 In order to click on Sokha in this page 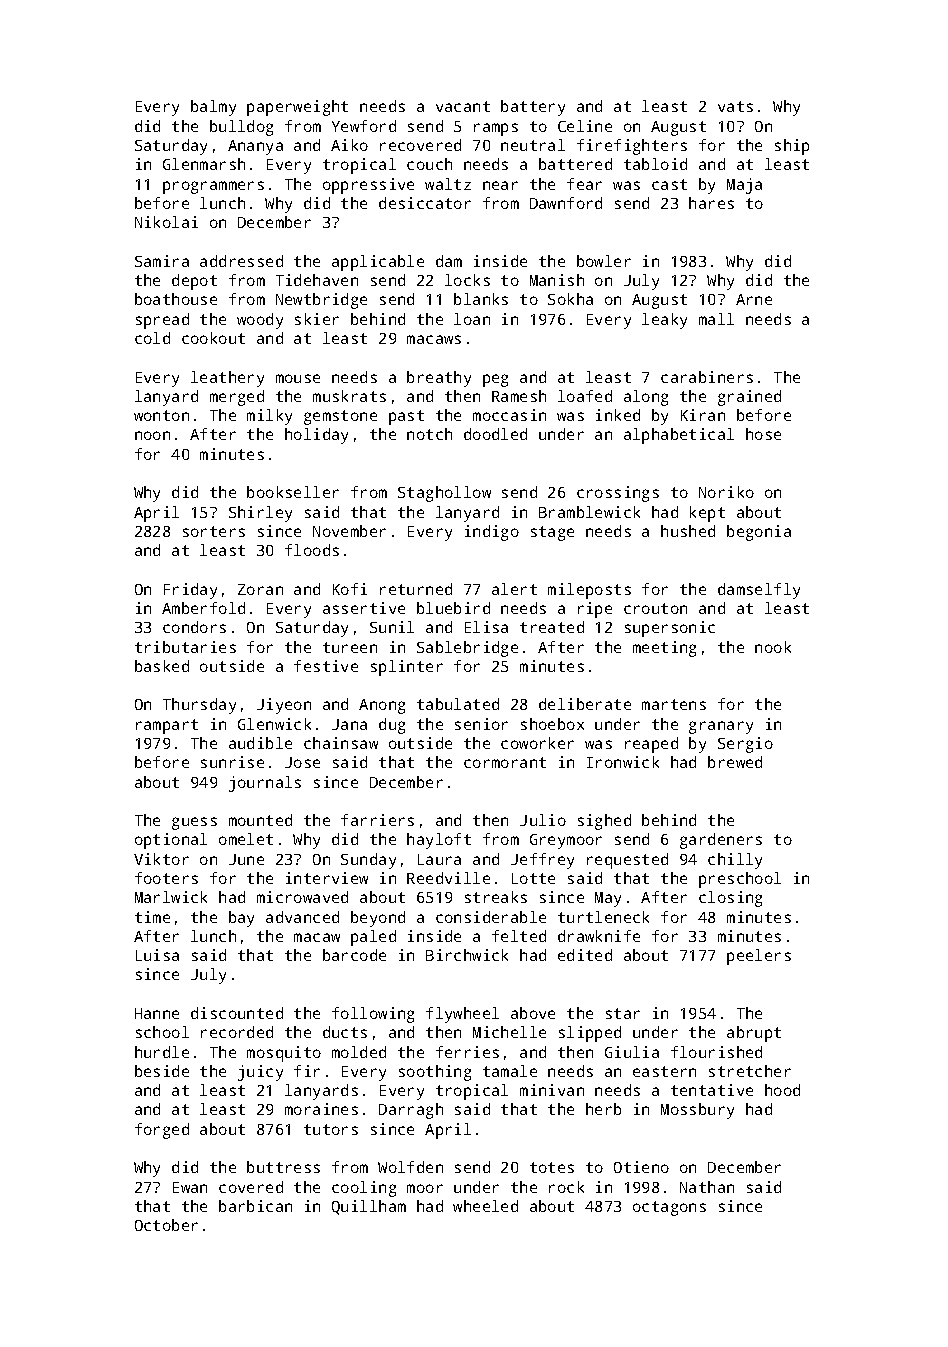, I will do `click(570, 299)`.
